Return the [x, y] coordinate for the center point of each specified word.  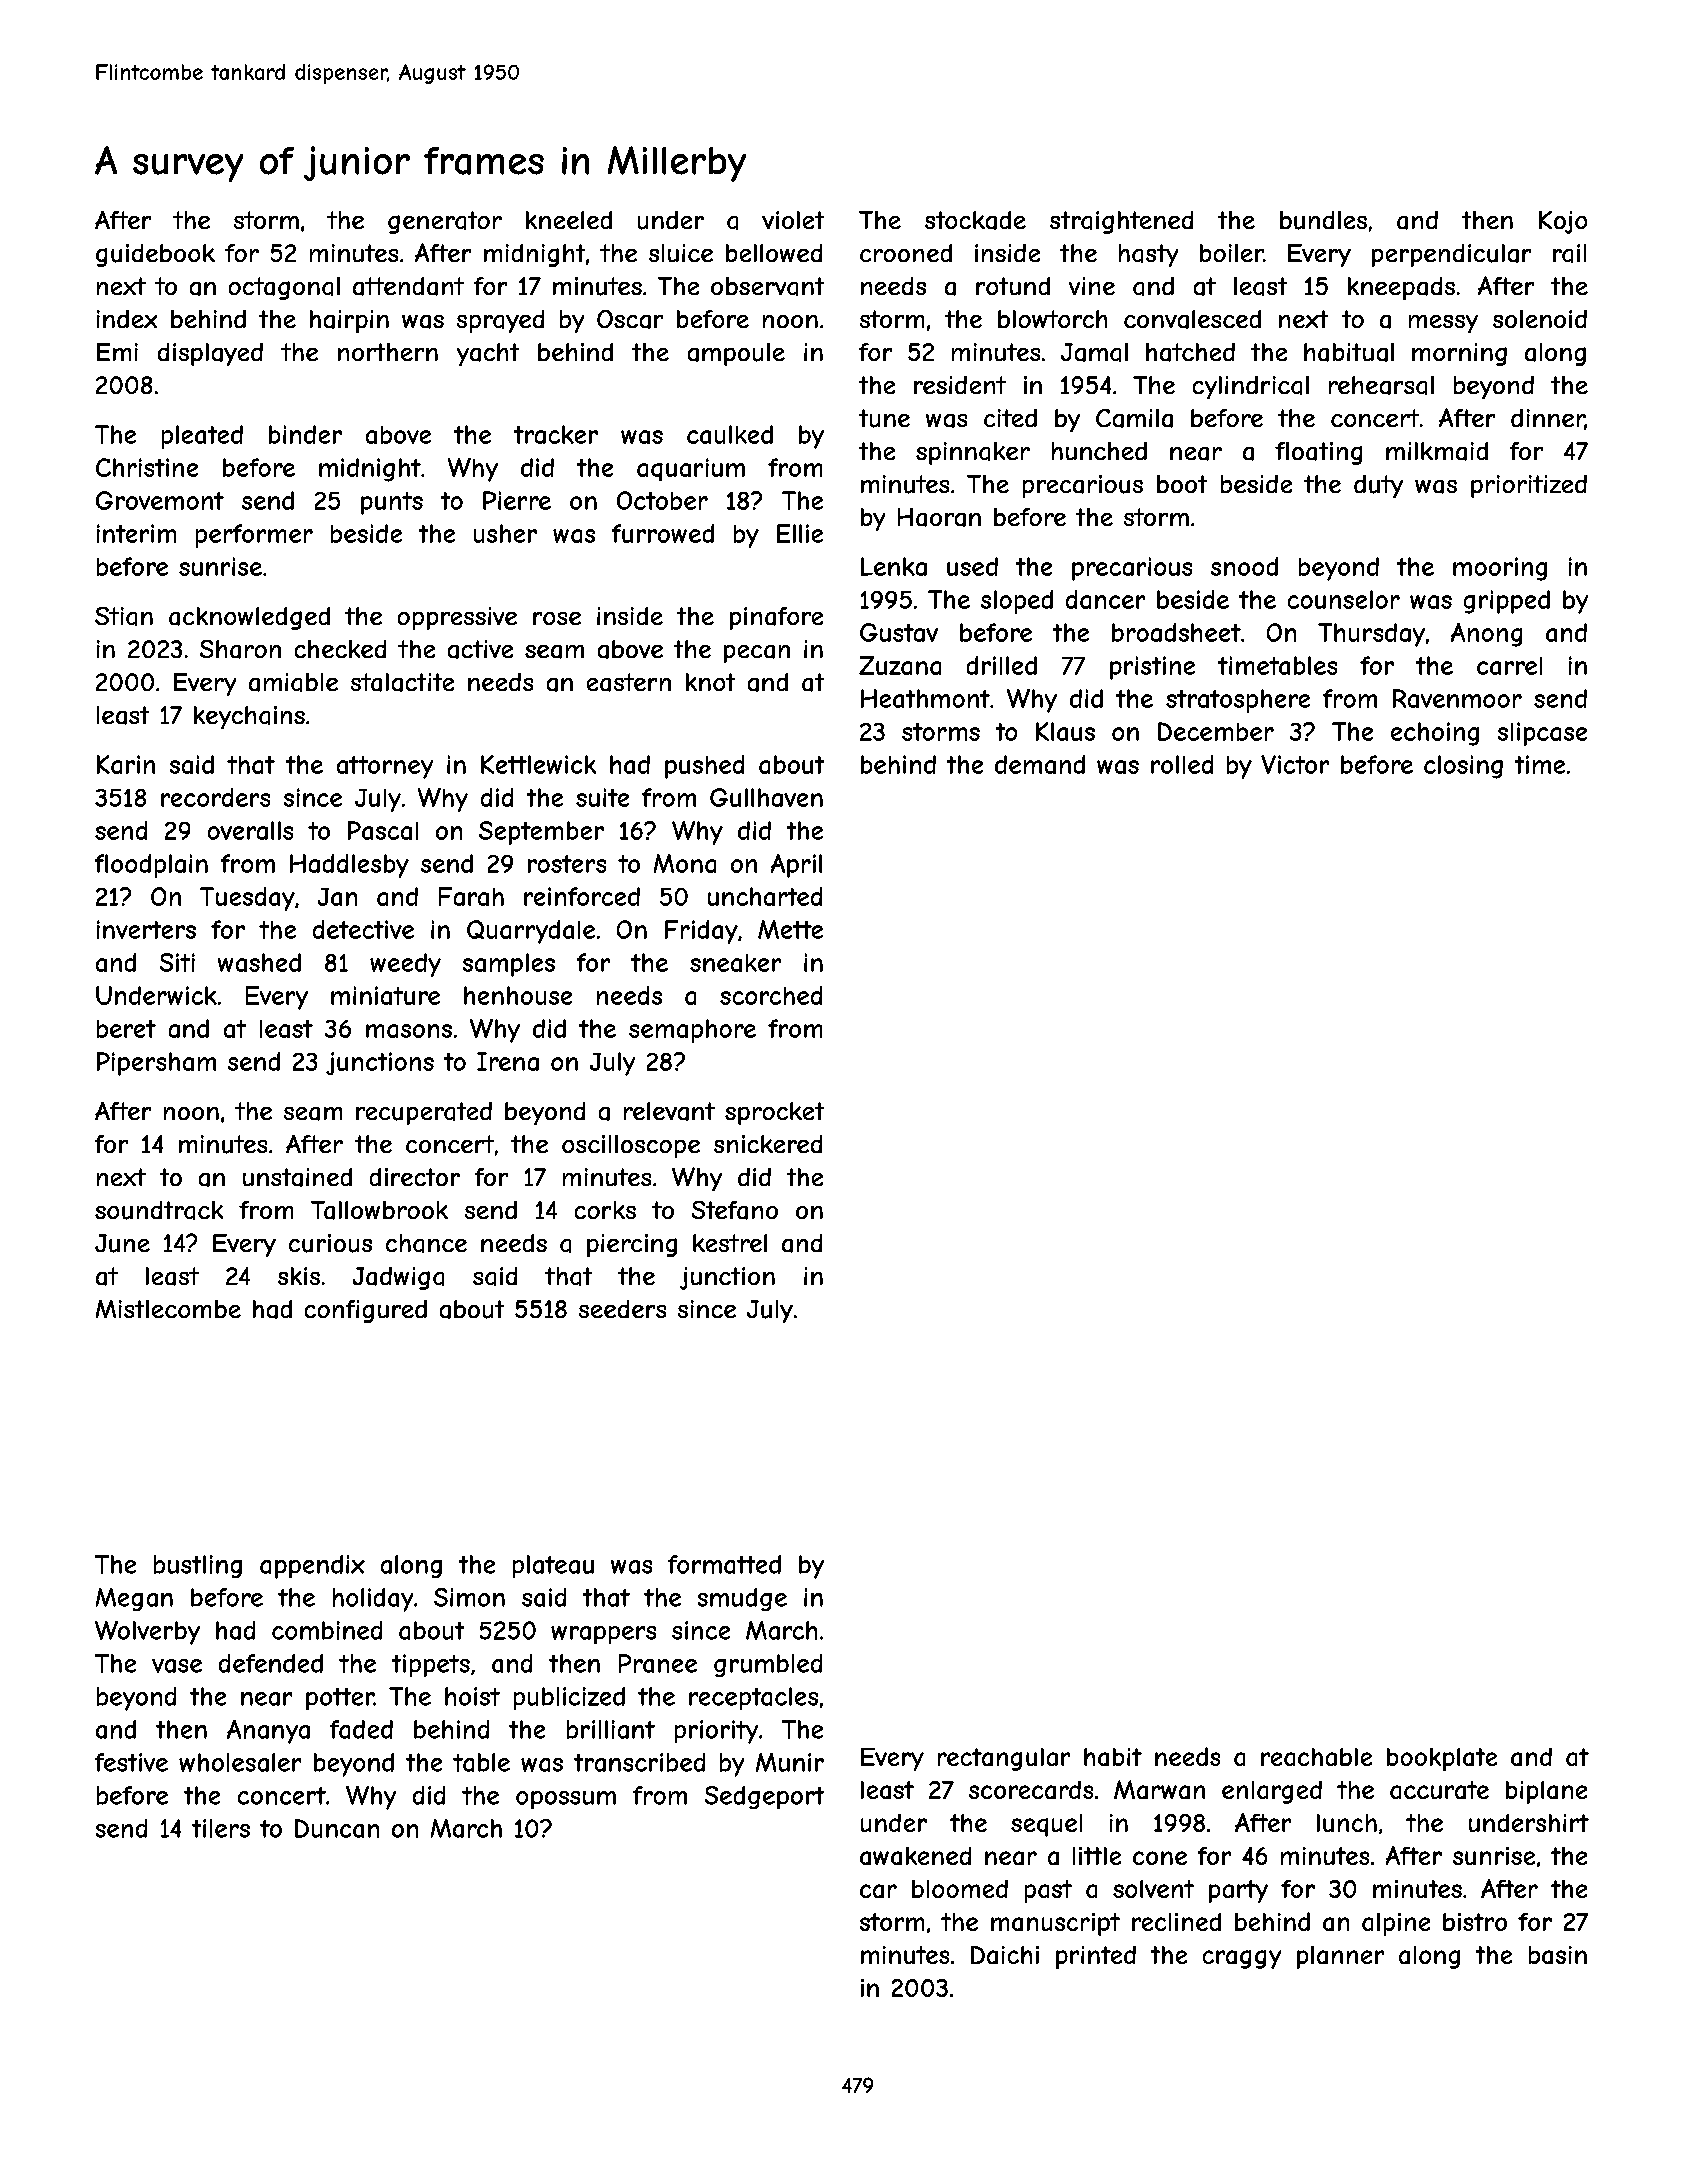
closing [1463, 767]
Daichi [1005, 1955]
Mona [685, 863]
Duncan [337, 1828]
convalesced [1192, 319]
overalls [250, 830]
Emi [117, 352]
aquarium [691, 469]
